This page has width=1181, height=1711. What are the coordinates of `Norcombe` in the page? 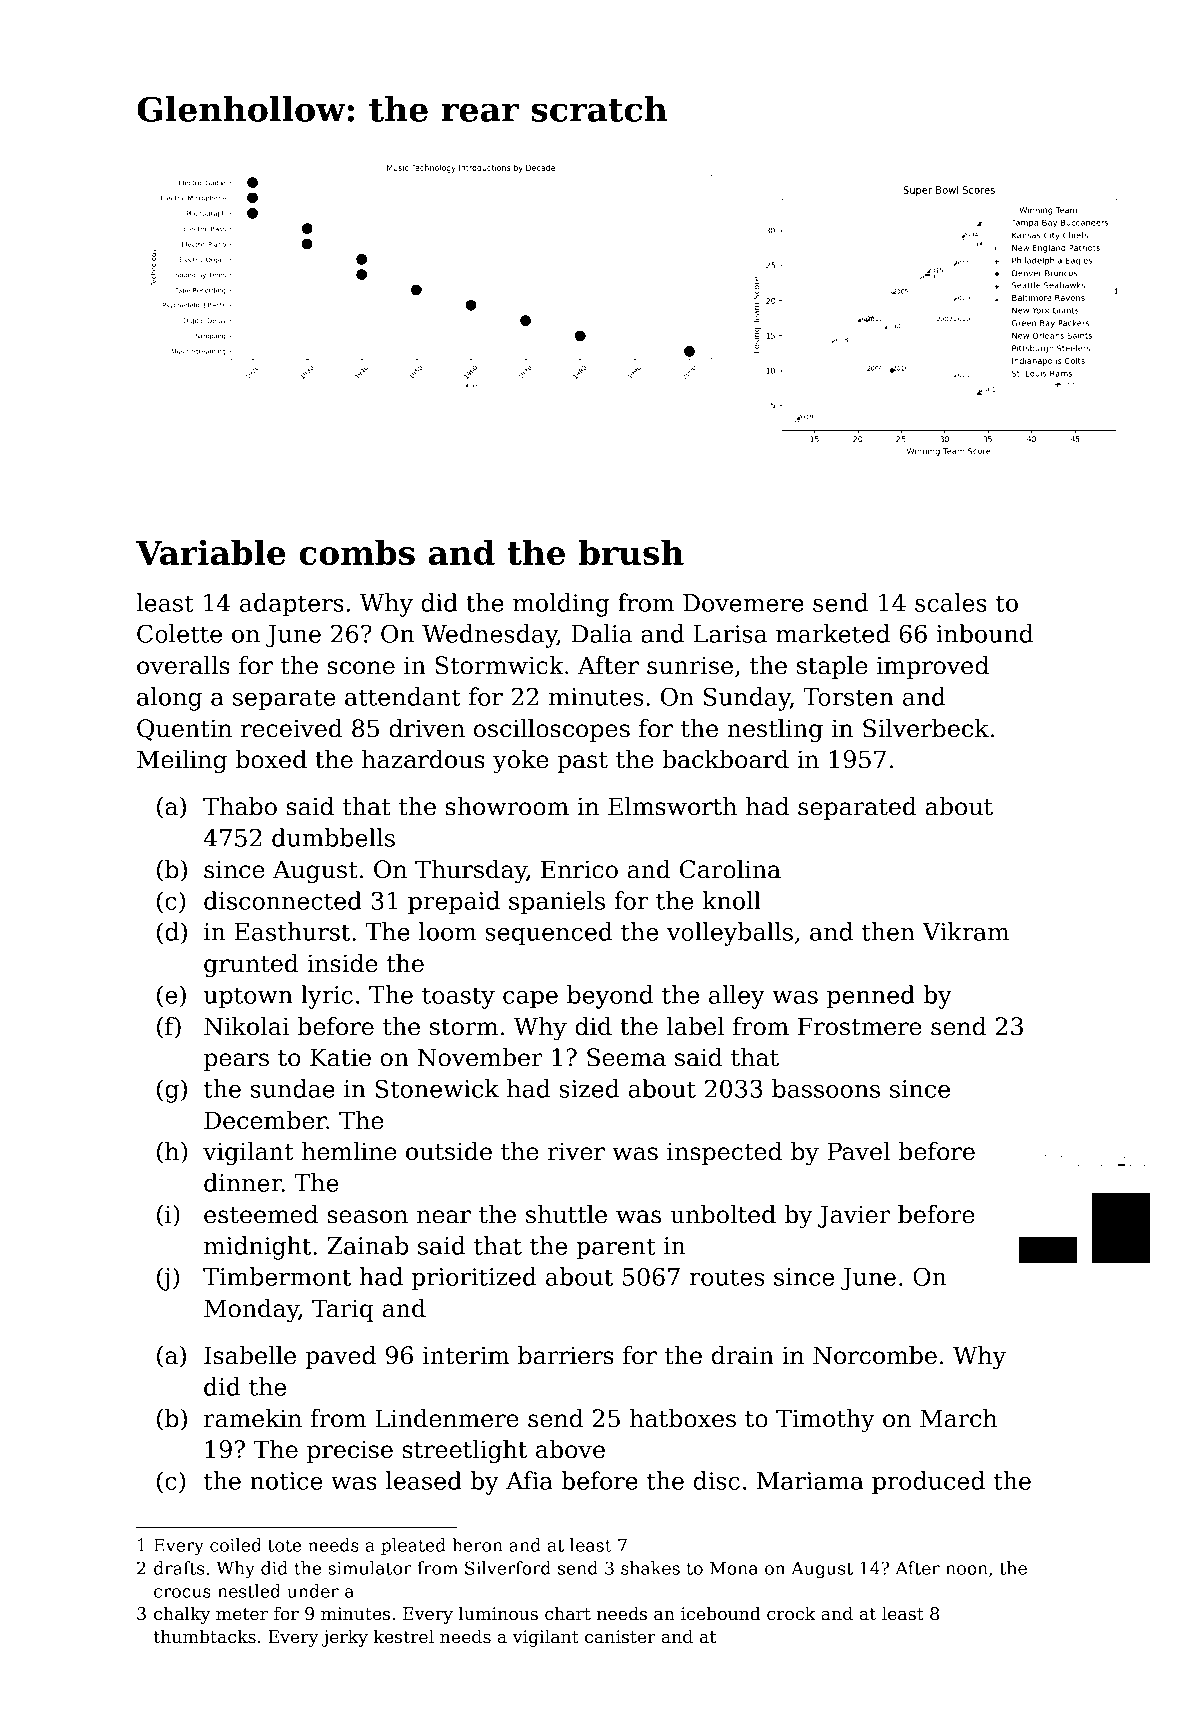 It's located at (875, 1355).
